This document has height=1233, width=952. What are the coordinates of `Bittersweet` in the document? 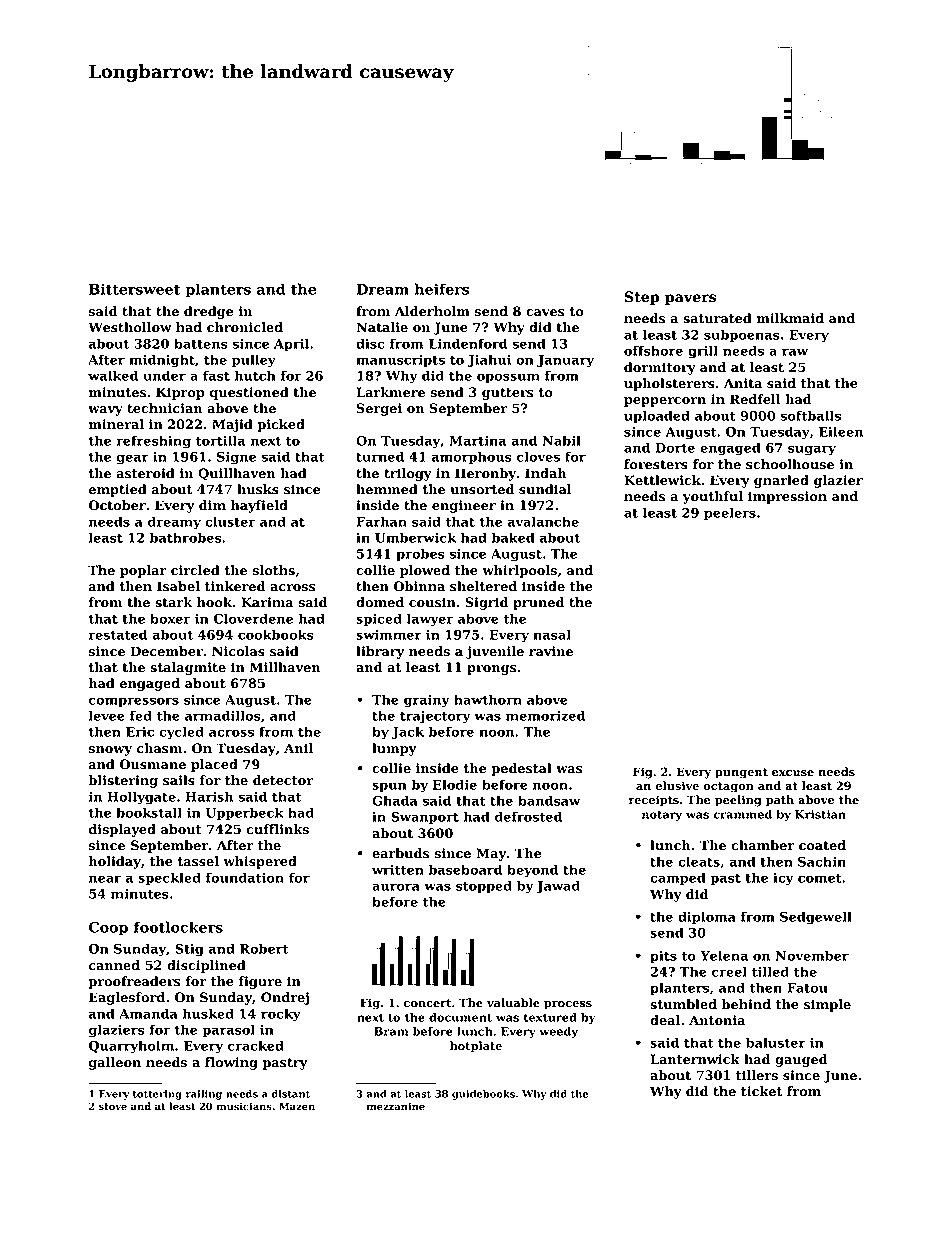 It's located at (135, 289).
